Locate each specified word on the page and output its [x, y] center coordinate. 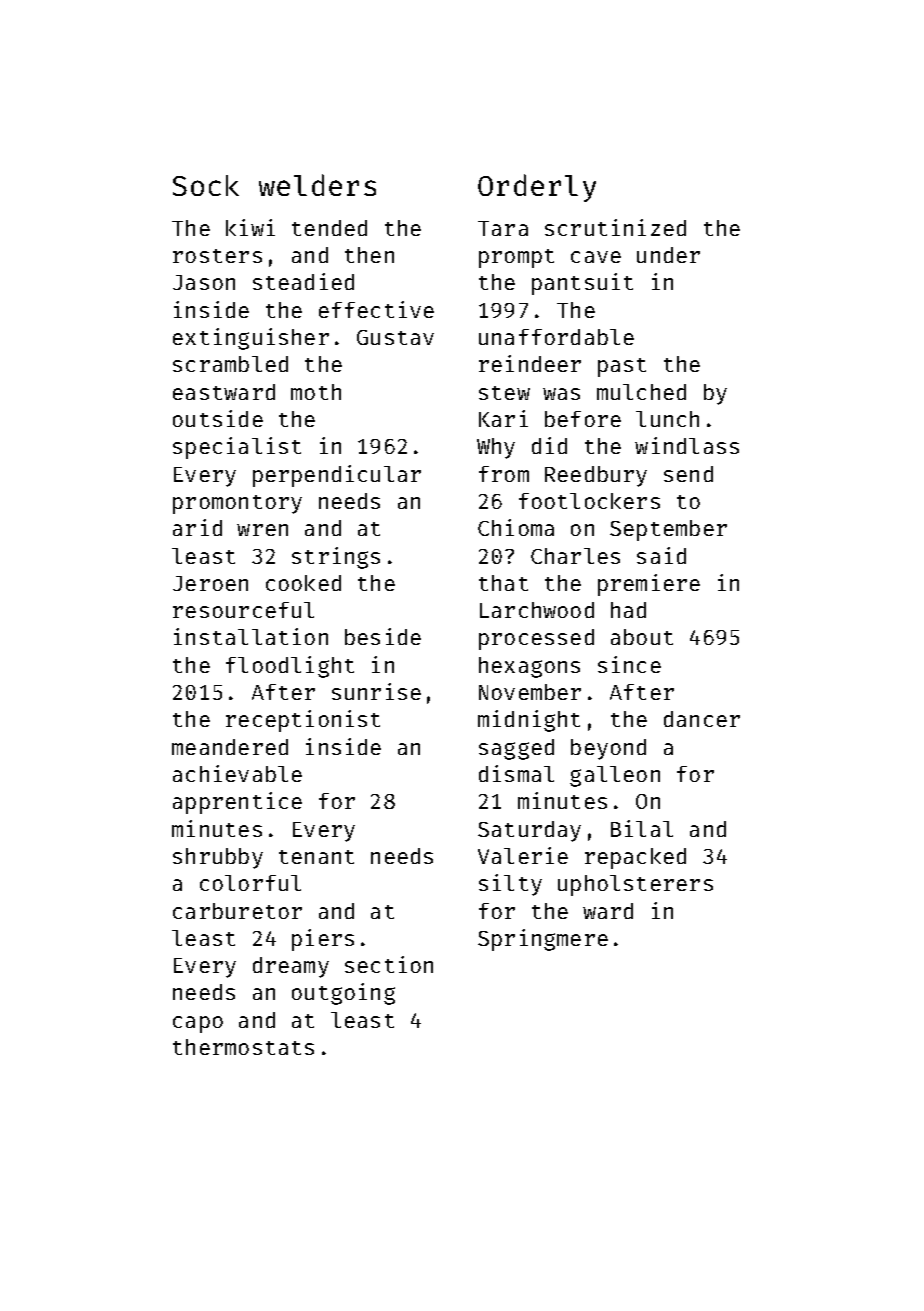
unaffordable [556, 337]
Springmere [543, 940]
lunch [667, 419]
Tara [503, 228]
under [668, 255]
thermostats [243, 1047]
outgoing [343, 994]
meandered [230, 747]
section [389, 964]
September [668, 530]
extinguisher [251, 339]
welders [317, 185]
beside [383, 636]
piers [323, 940]
